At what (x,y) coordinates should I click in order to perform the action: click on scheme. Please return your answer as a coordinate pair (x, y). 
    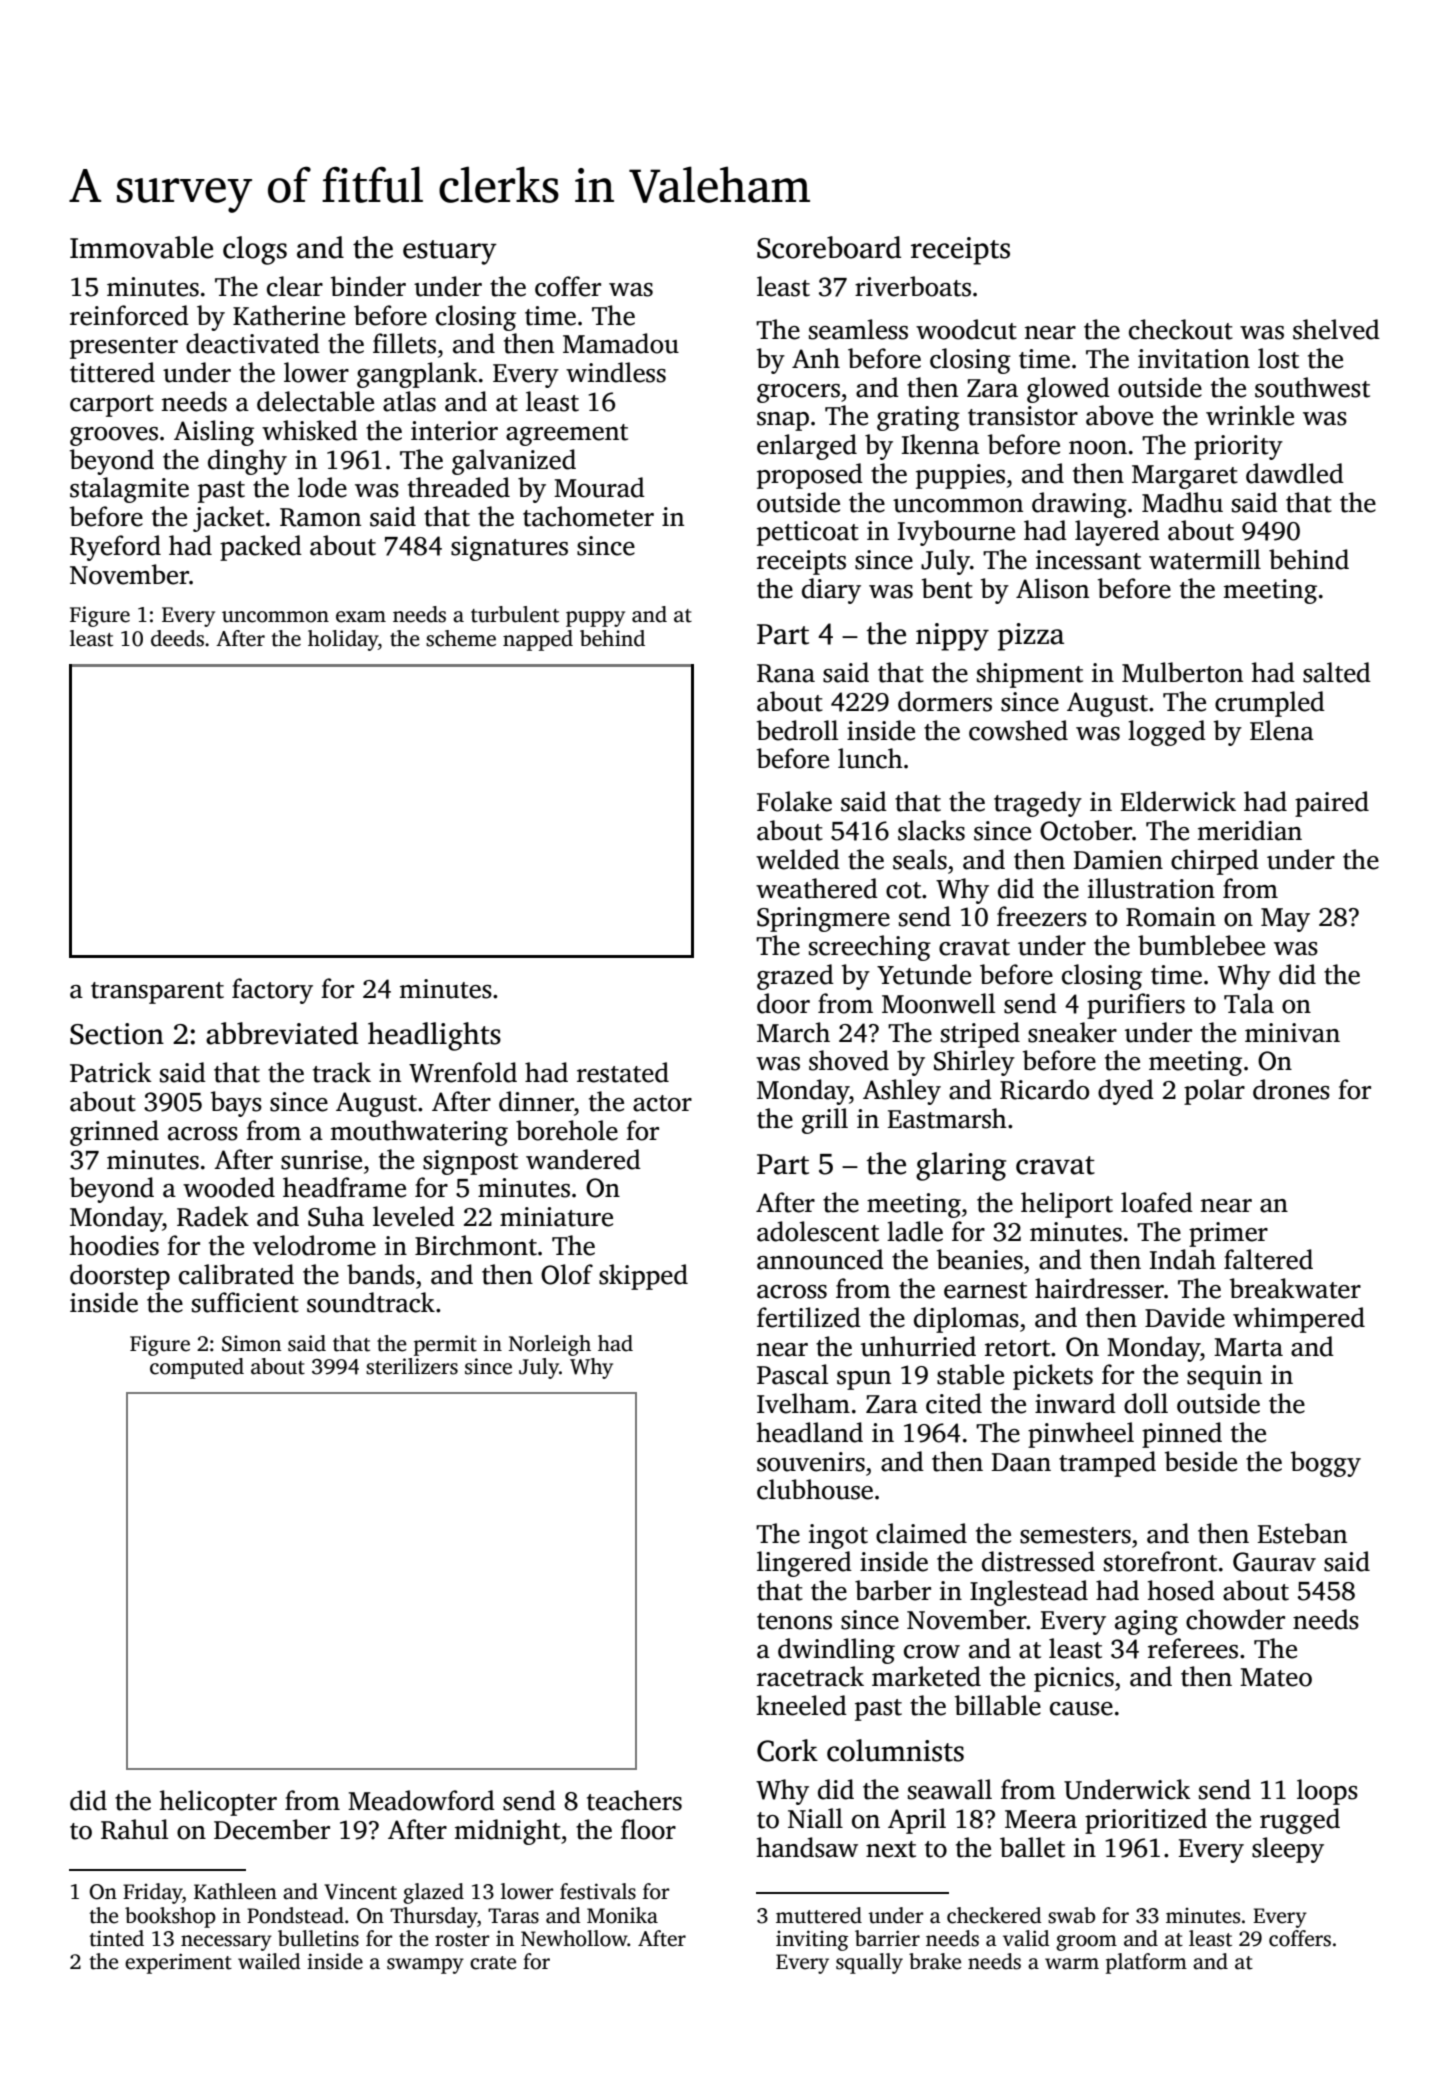
    Looking at the image, I should click on (461, 638).
